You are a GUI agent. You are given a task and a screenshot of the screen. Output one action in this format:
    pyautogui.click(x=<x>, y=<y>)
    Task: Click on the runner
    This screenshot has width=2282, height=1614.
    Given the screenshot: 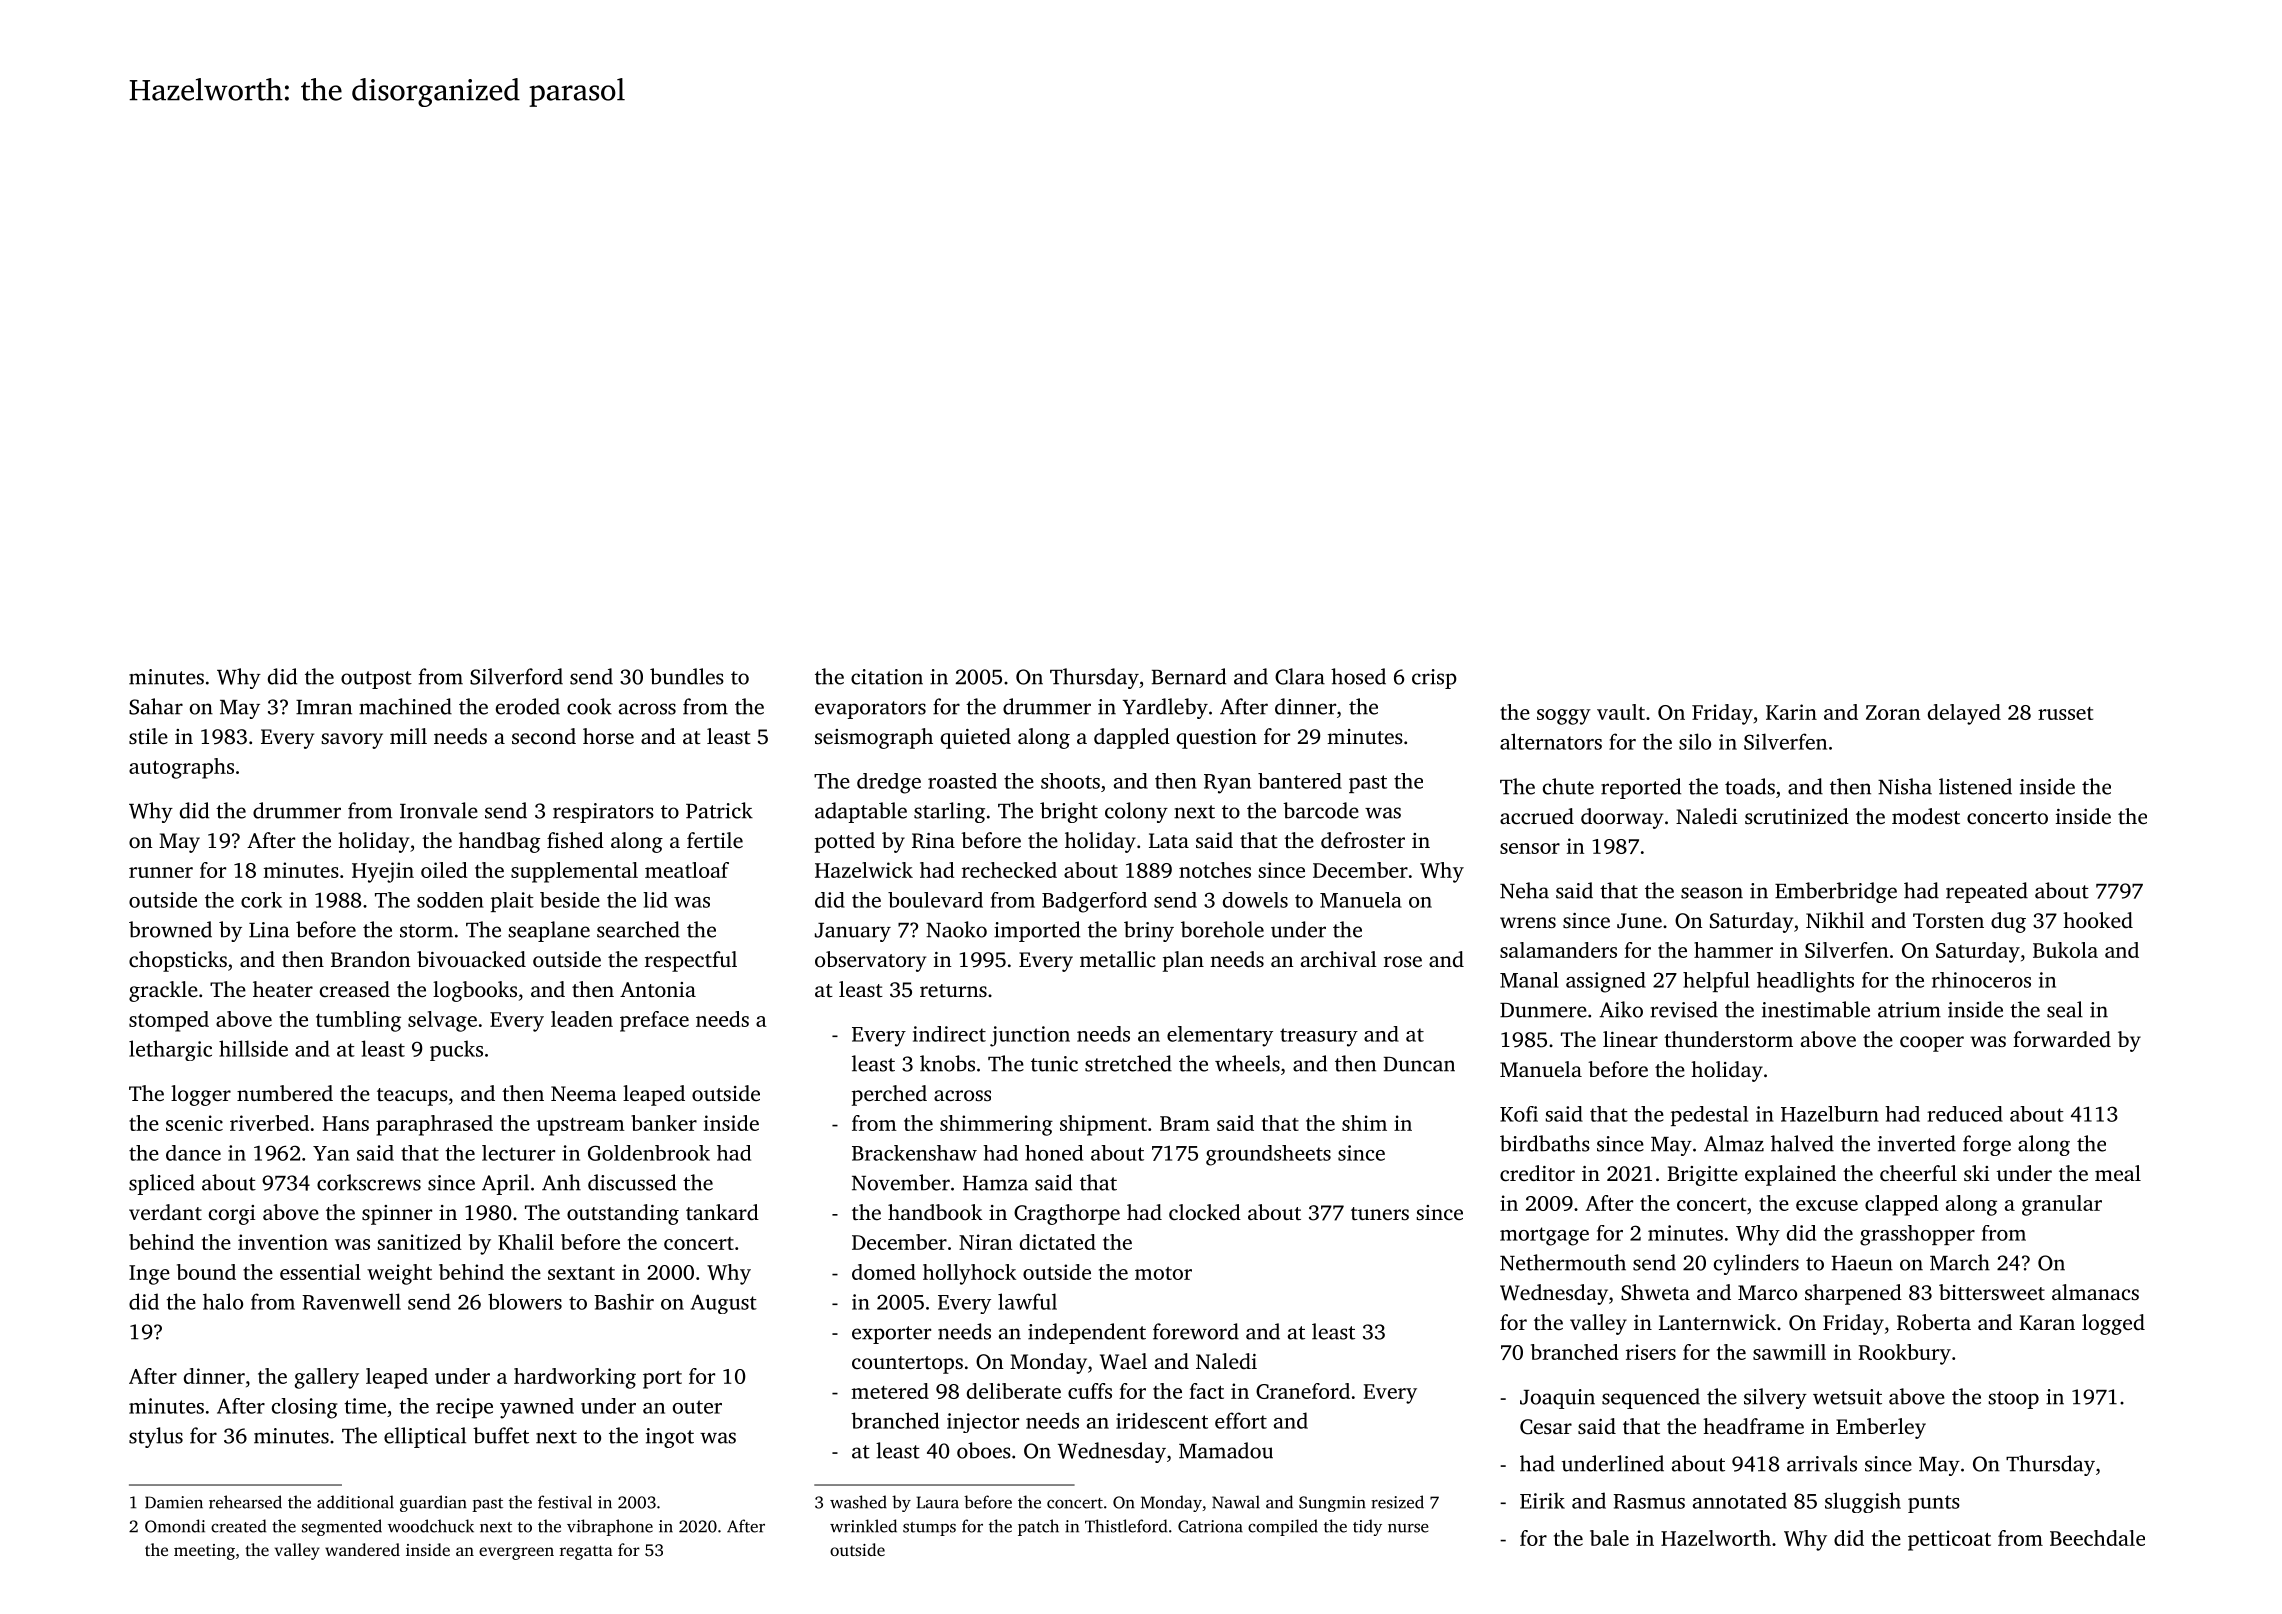 What is the action you would take?
    pyautogui.click(x=161, y=872)
